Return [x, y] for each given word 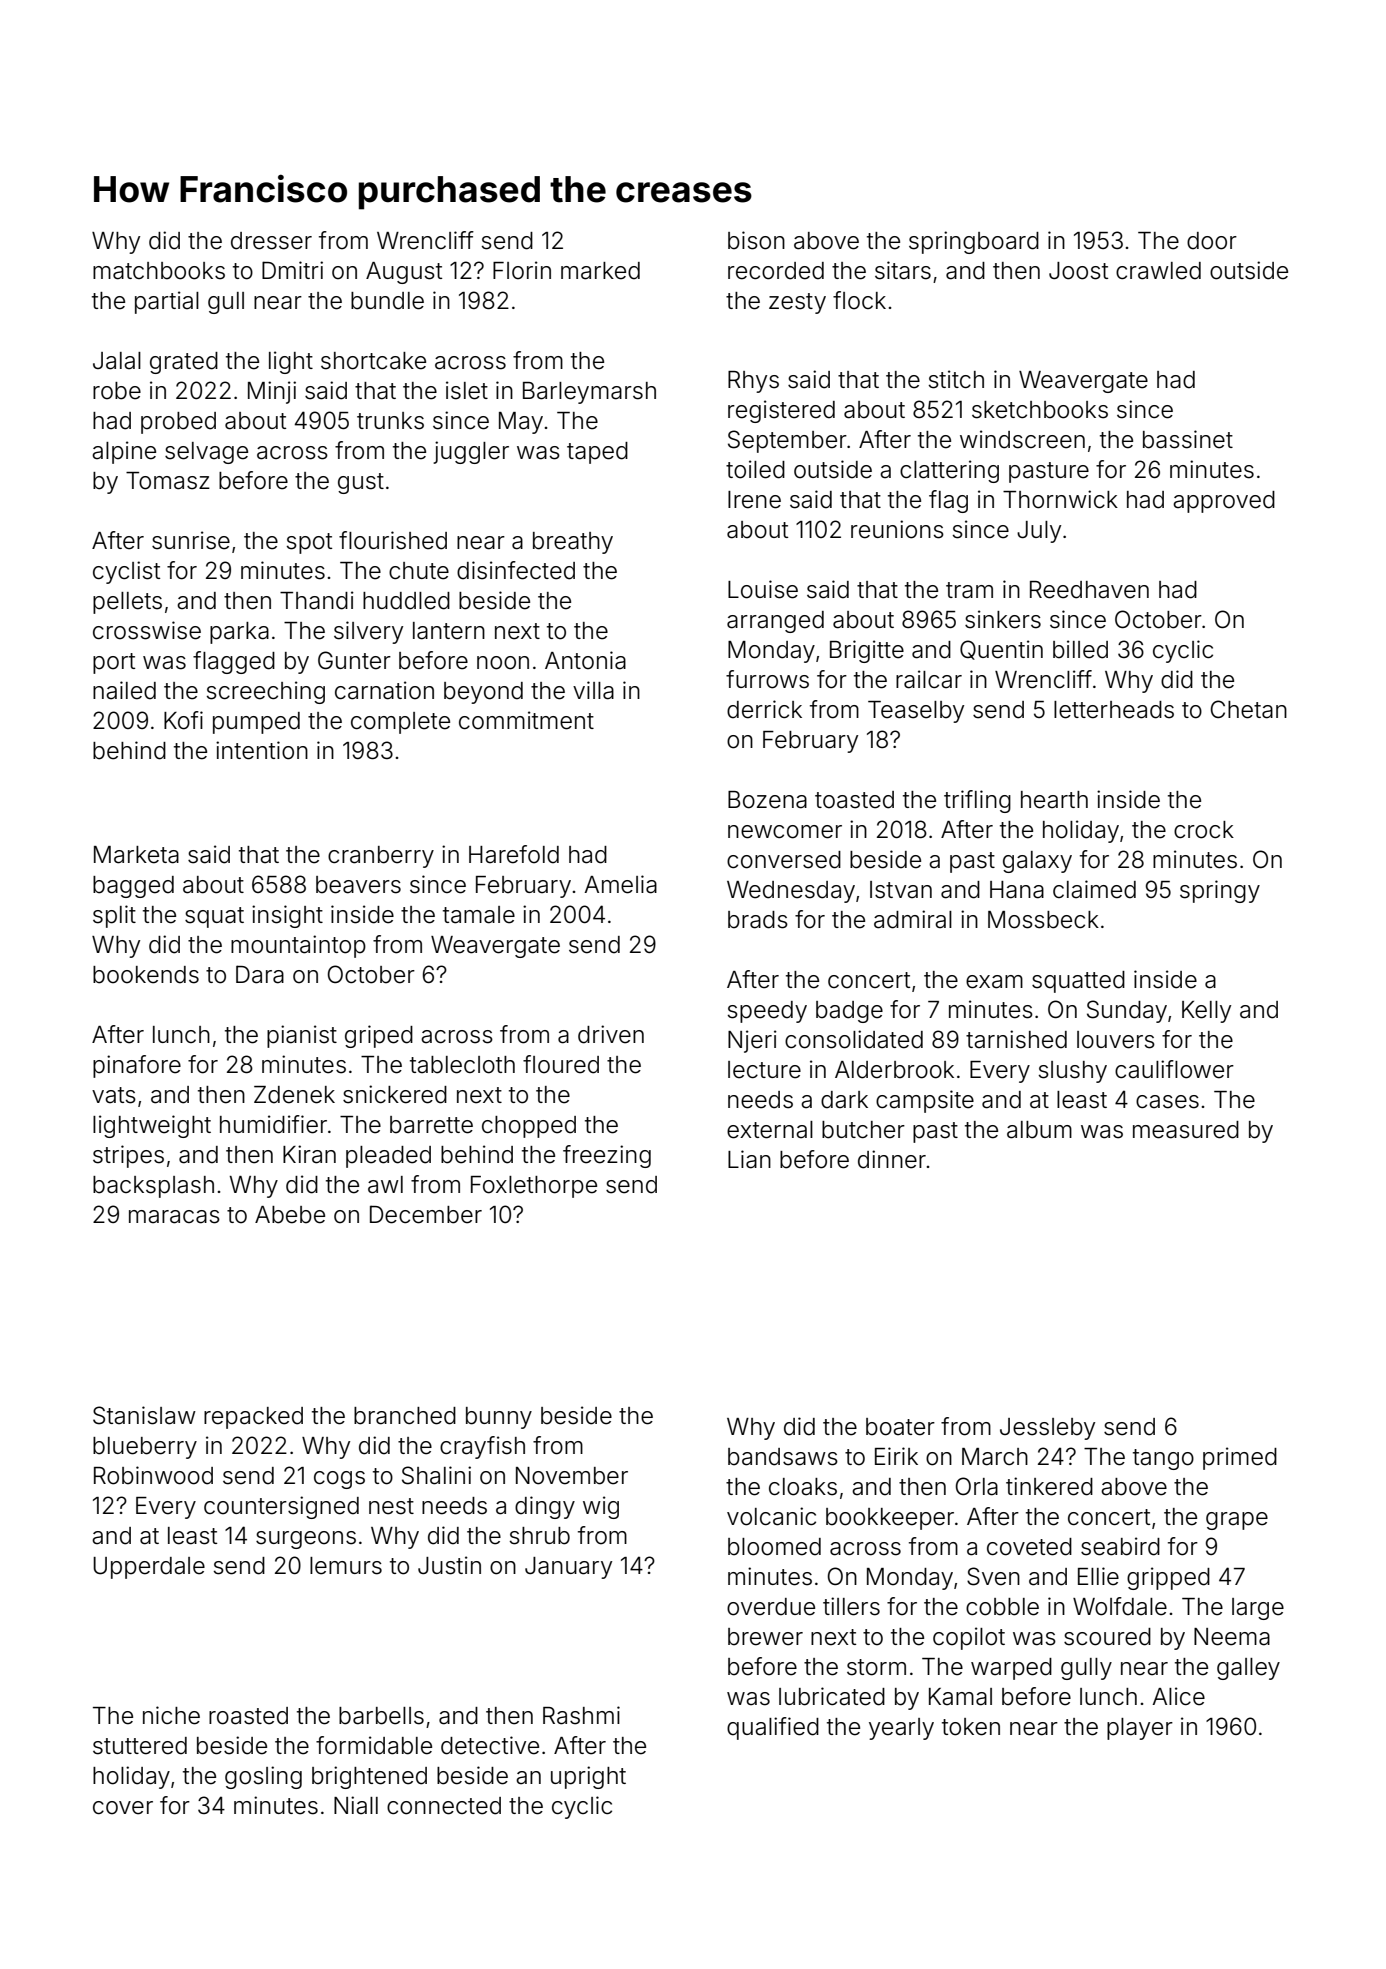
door [1212, 241]
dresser [271, 241]
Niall [356, 1805]
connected [444, 1806]
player [1140, 1729]
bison [756, 240]
